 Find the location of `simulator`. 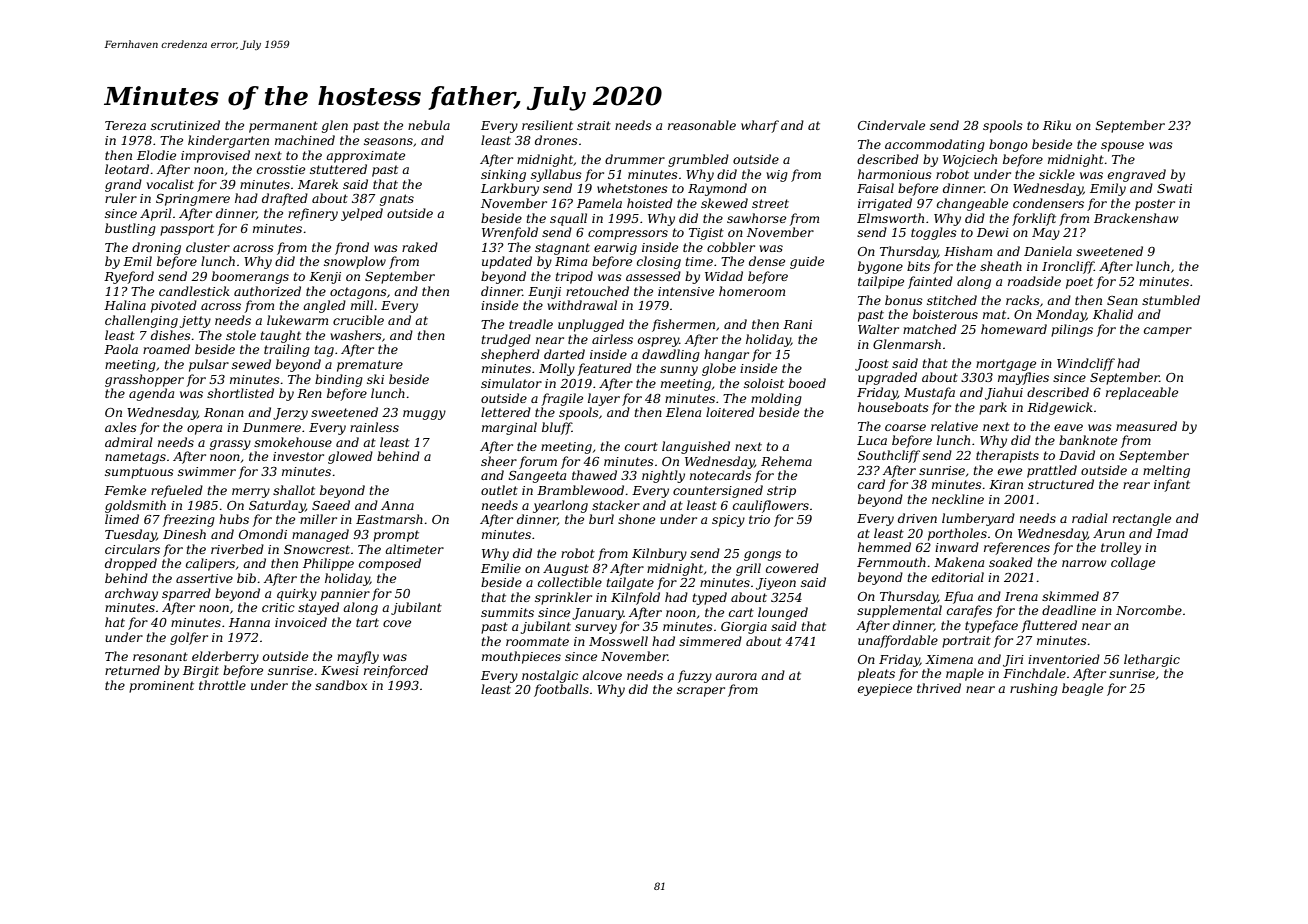

simulator is located at coordinates (511, 383).
